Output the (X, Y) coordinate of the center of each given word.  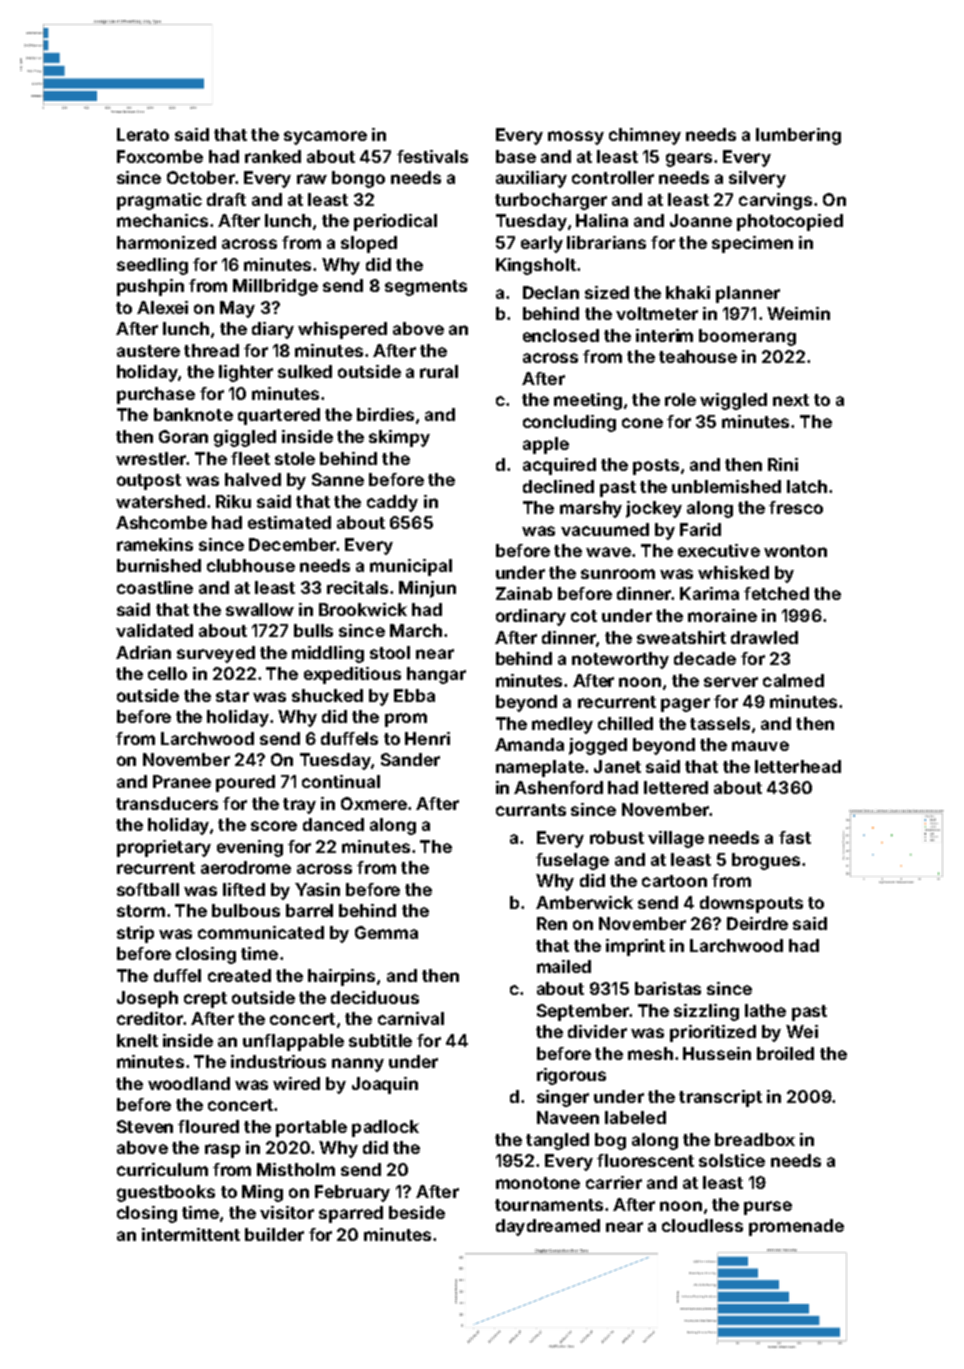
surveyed (216, 654)
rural (439, 371)
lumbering (798, 136)
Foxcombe (160, 156)
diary (273, 330)
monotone (538, 1183)
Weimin (798, 313)
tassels (720, 723)
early (542, 244)
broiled (785, 1053)
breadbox (755, 1139)
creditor (150, 1018)
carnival (411, 1018)
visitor (287, 1212)
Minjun (427, 589)
